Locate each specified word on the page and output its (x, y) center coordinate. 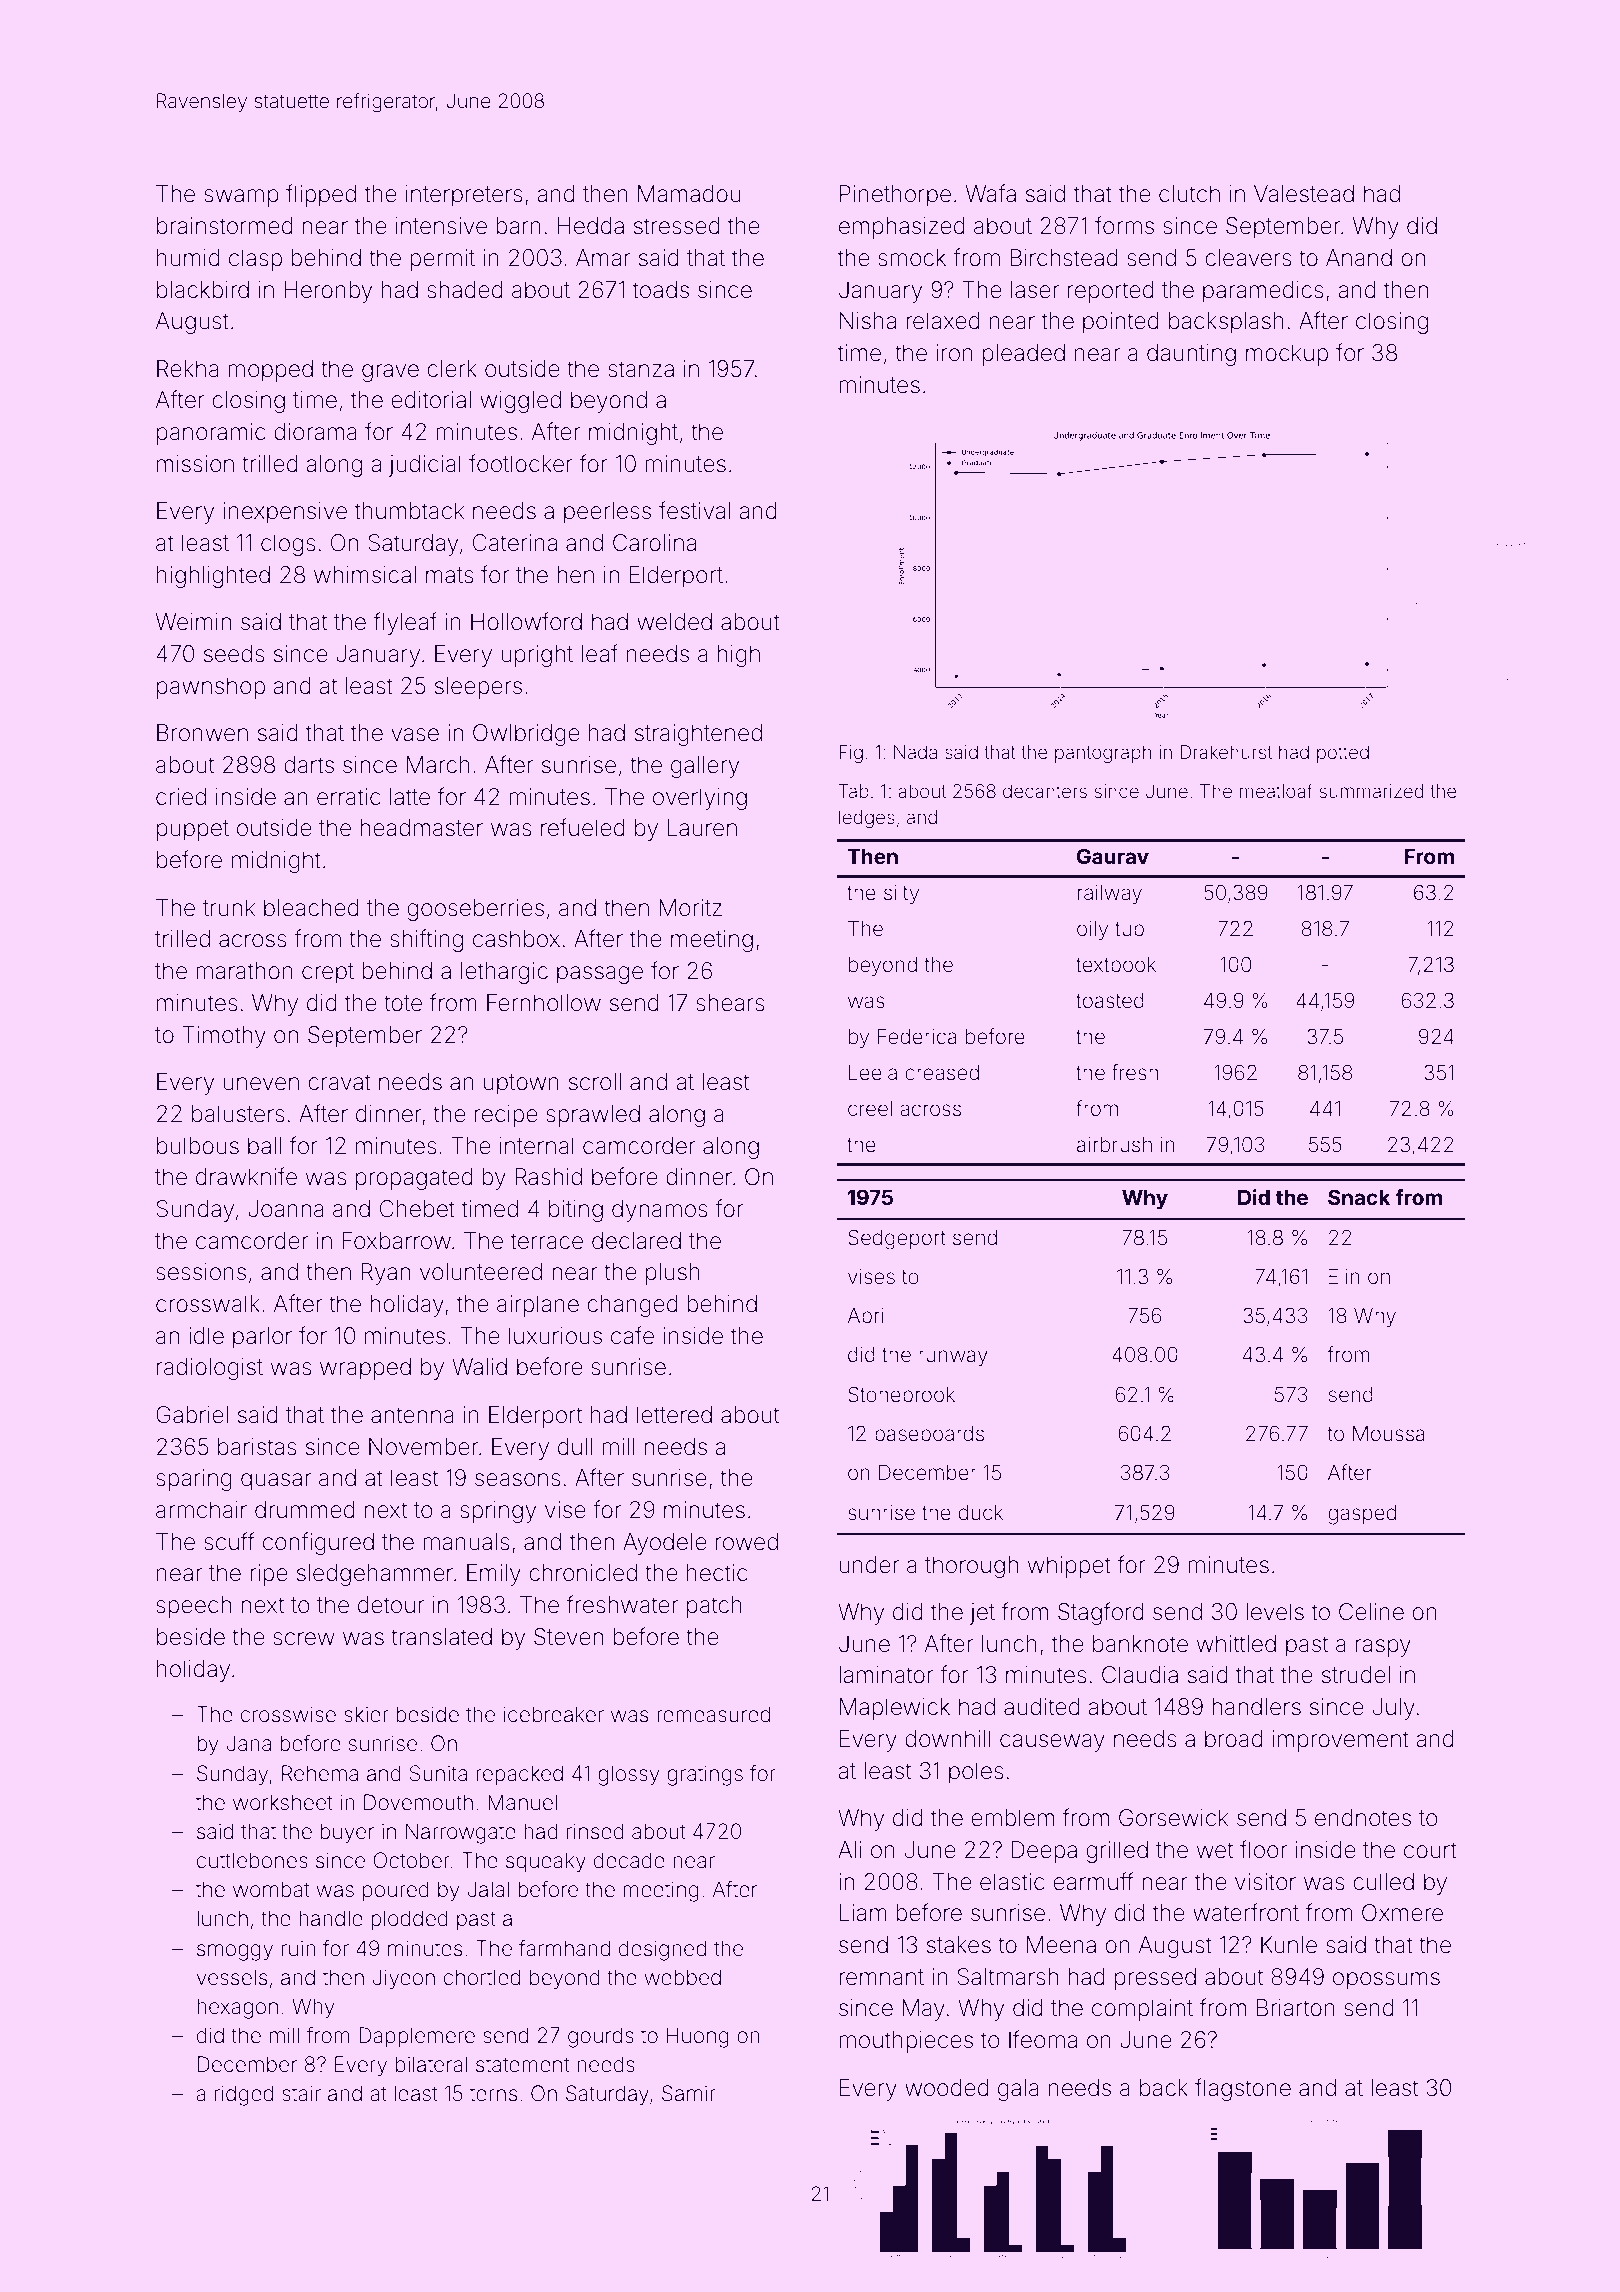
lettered (674, 1415)
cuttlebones (252, 1860)
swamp (241, 198)
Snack (1359, 1197)
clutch (1189, 193)
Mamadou (689, 194)
